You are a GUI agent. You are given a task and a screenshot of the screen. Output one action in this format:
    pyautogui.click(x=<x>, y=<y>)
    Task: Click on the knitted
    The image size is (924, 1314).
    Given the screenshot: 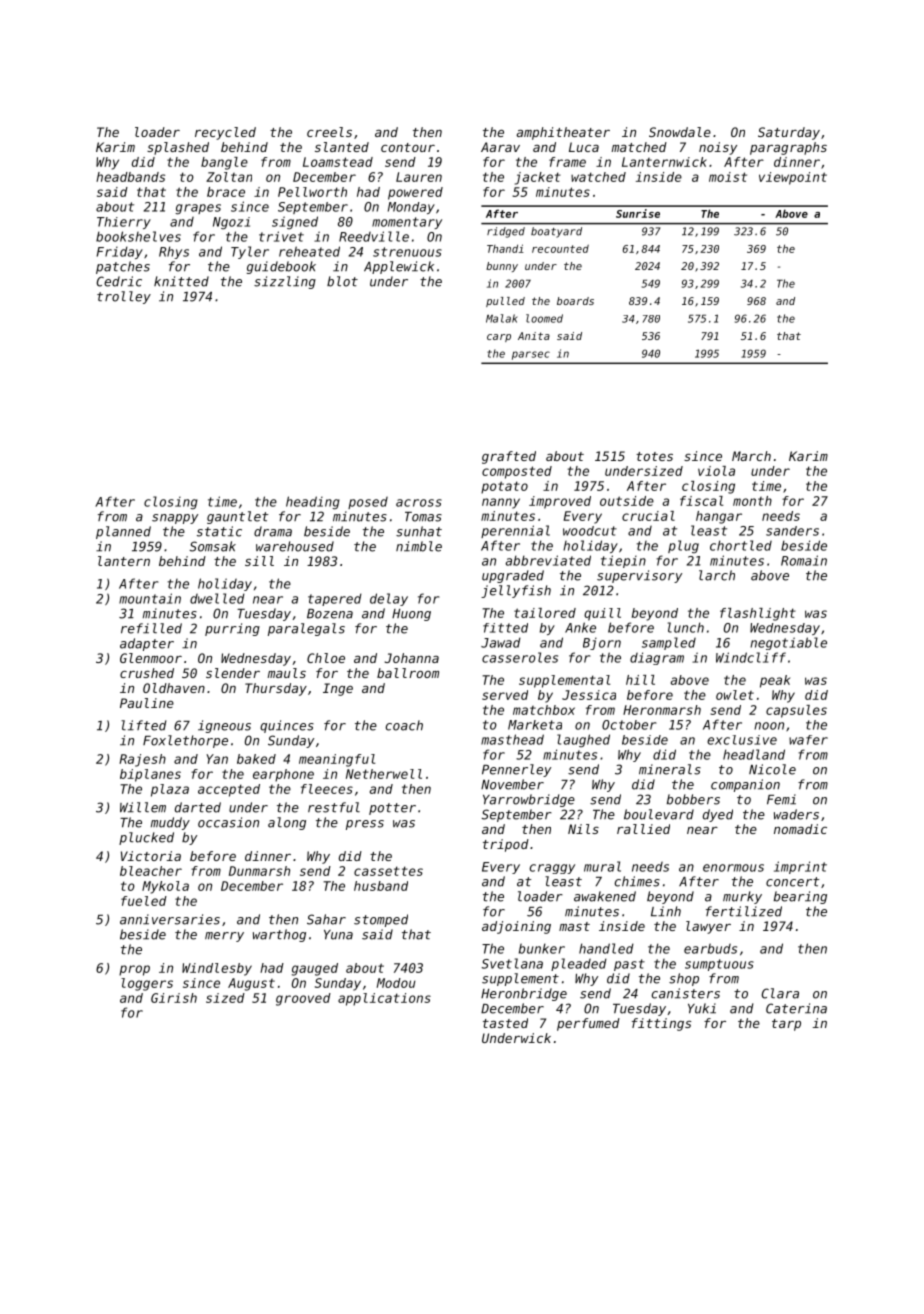 What is the action you would take?
    pyautogui.click(x=181, y=281)
